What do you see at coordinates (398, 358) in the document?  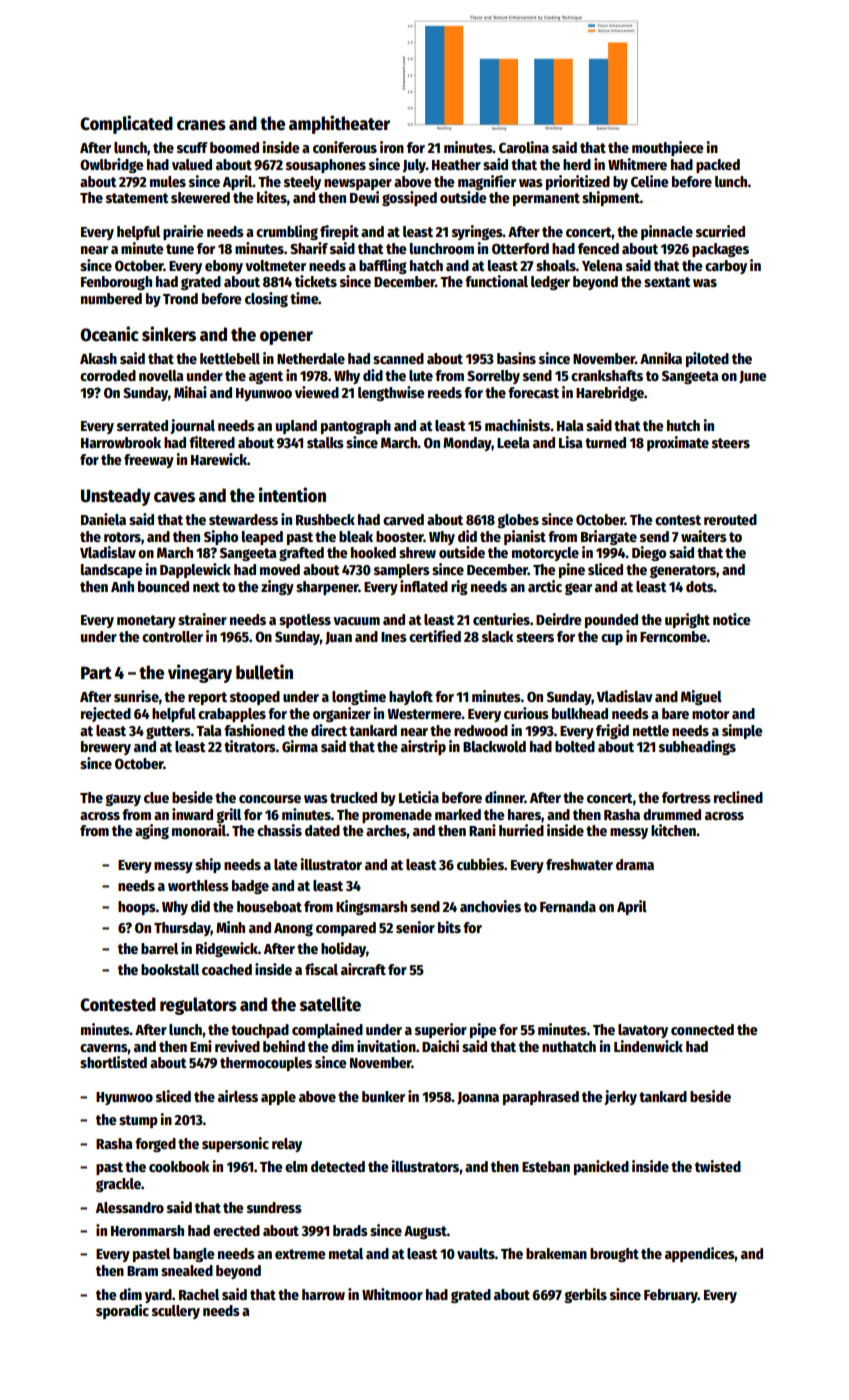 I see `scanned` at bounding box center [398, 358].
